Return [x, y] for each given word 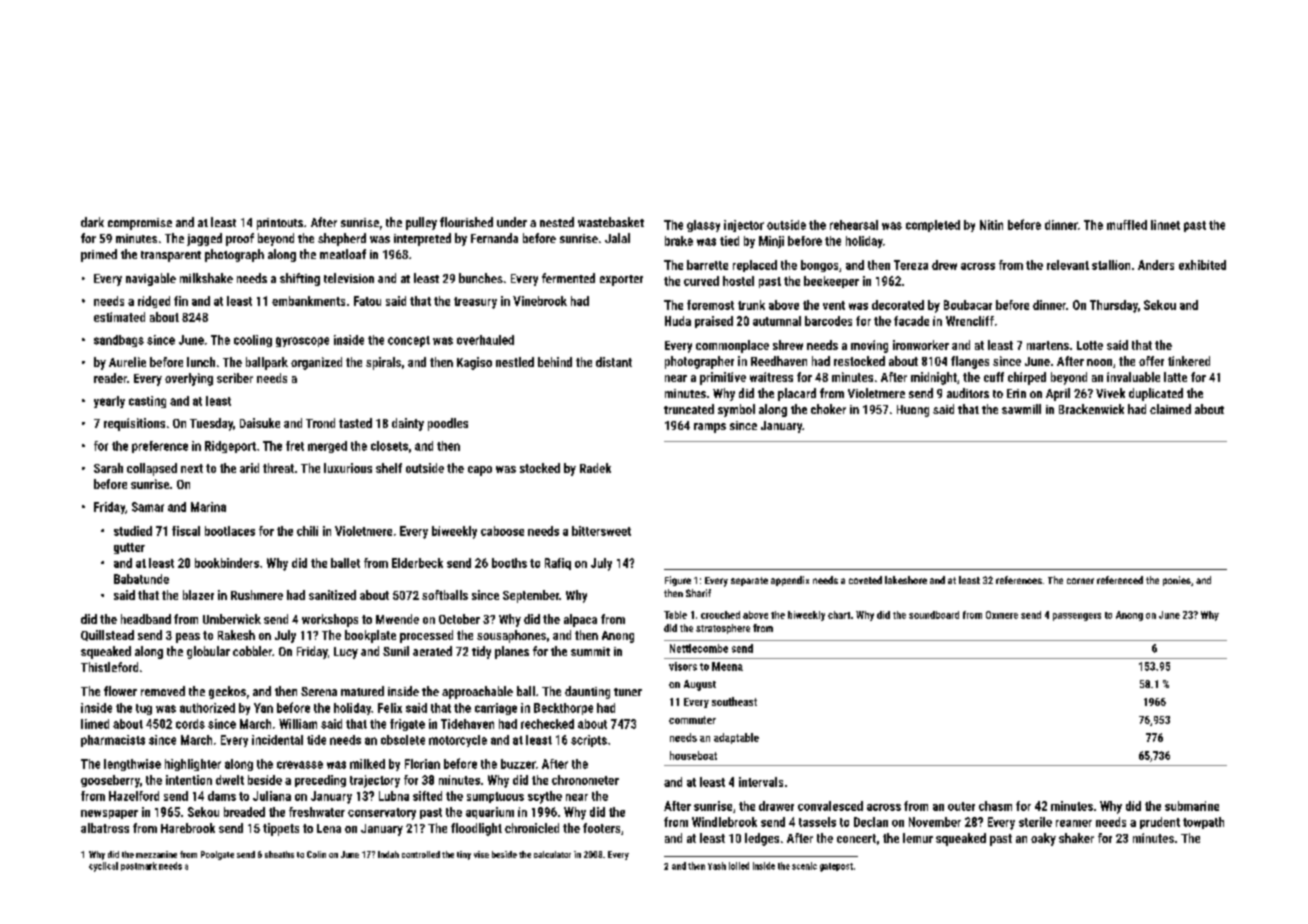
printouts [280, 224]
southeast [734, 701]
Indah [388, 854]
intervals [761, 782]
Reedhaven [779, 361]
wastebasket [611, 222]
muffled [1127, 225]
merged [327, 447]
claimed [1170, 409]
